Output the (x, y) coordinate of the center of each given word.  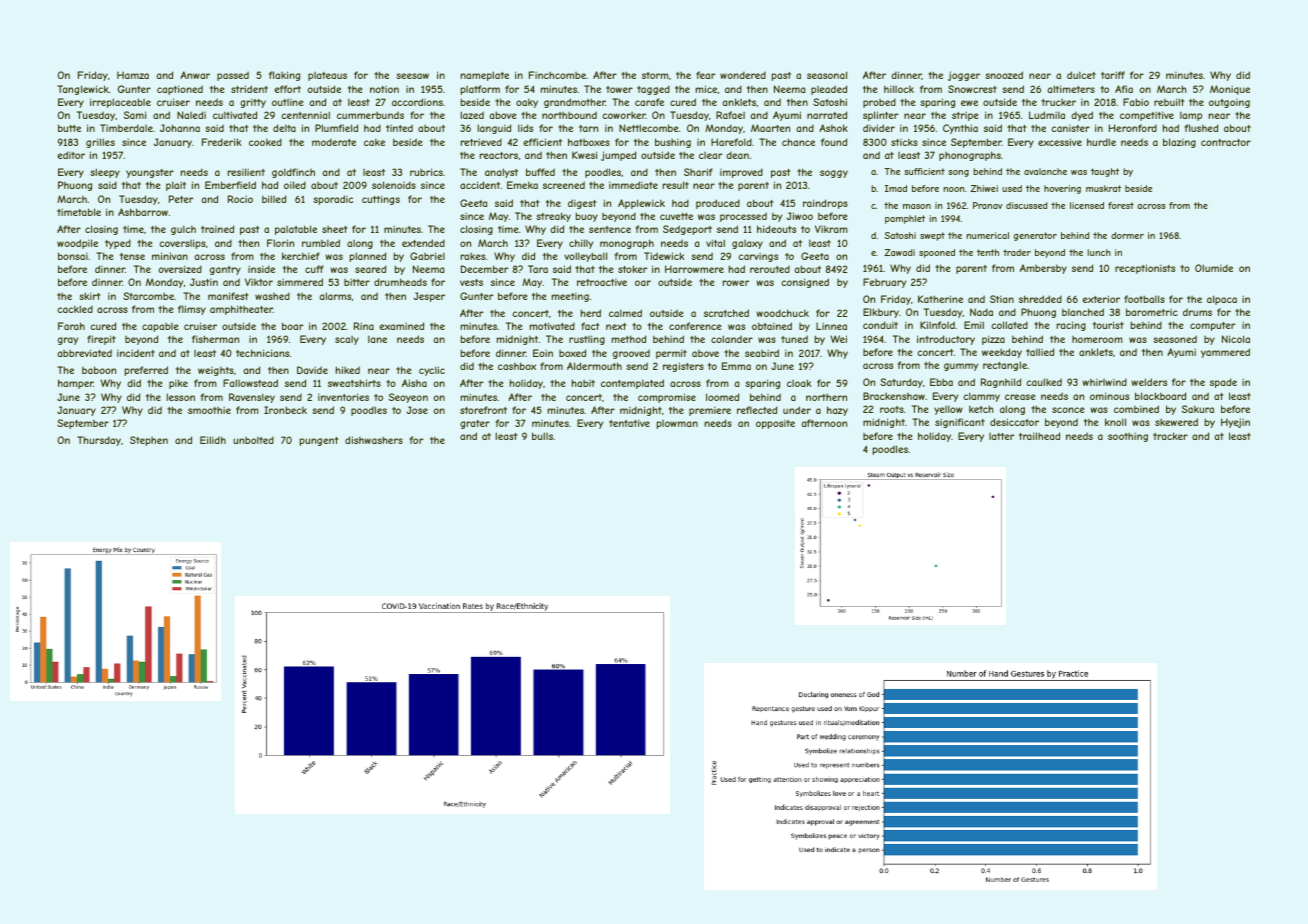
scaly (347, 340)
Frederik (222, 142)
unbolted (253, 440)
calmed (625, 313)
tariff (1113, 75)
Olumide (1214, 268)
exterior (1101, 299)
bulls (542, 436)
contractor (1226, 142)
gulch (183, 230)
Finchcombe (557, 75)
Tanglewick (83, 90)
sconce (1068, 410)
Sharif (698, 172)
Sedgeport (687, 230)
